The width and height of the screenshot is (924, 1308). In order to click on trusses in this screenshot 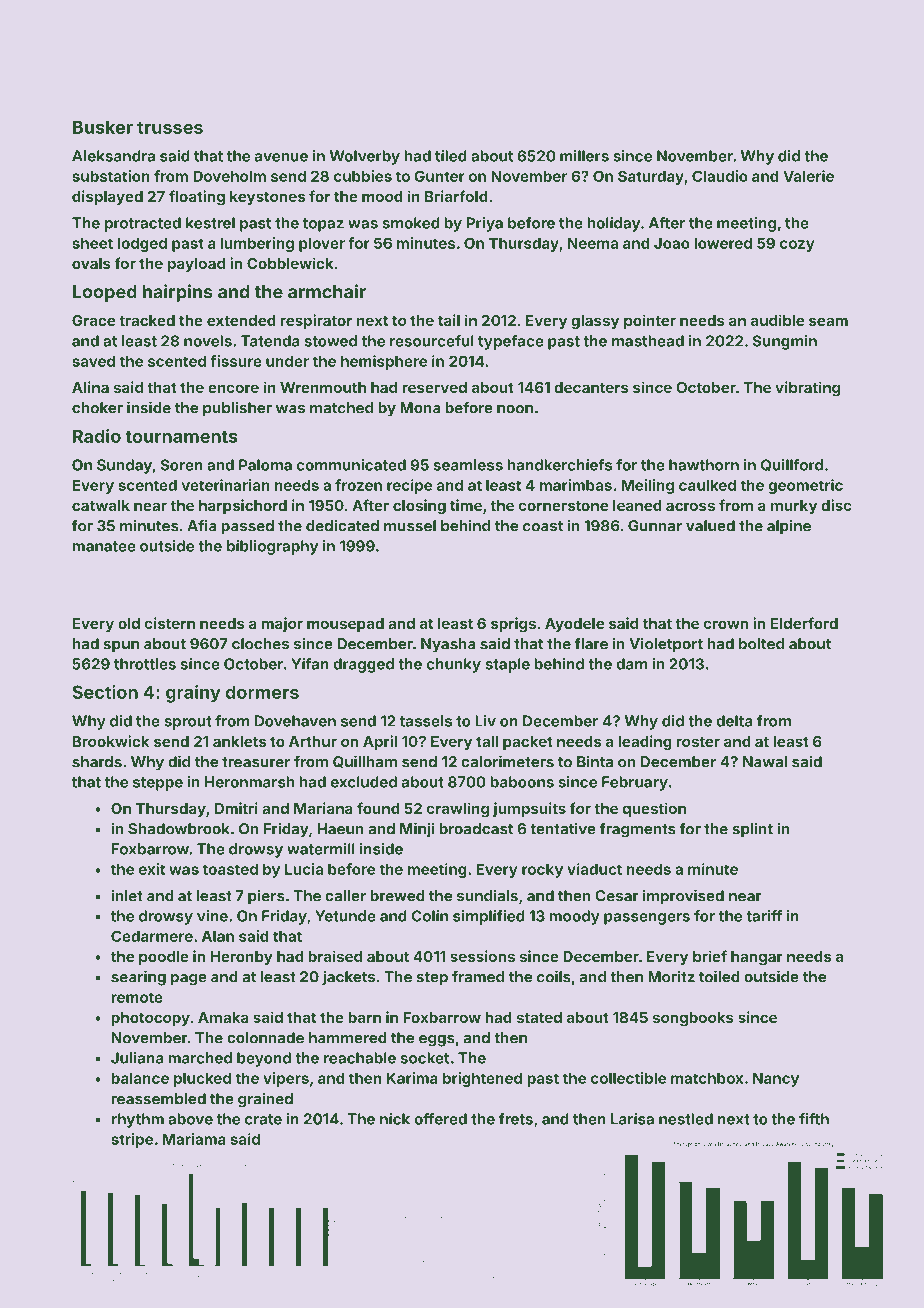, I will do `click(170, 127)`.
